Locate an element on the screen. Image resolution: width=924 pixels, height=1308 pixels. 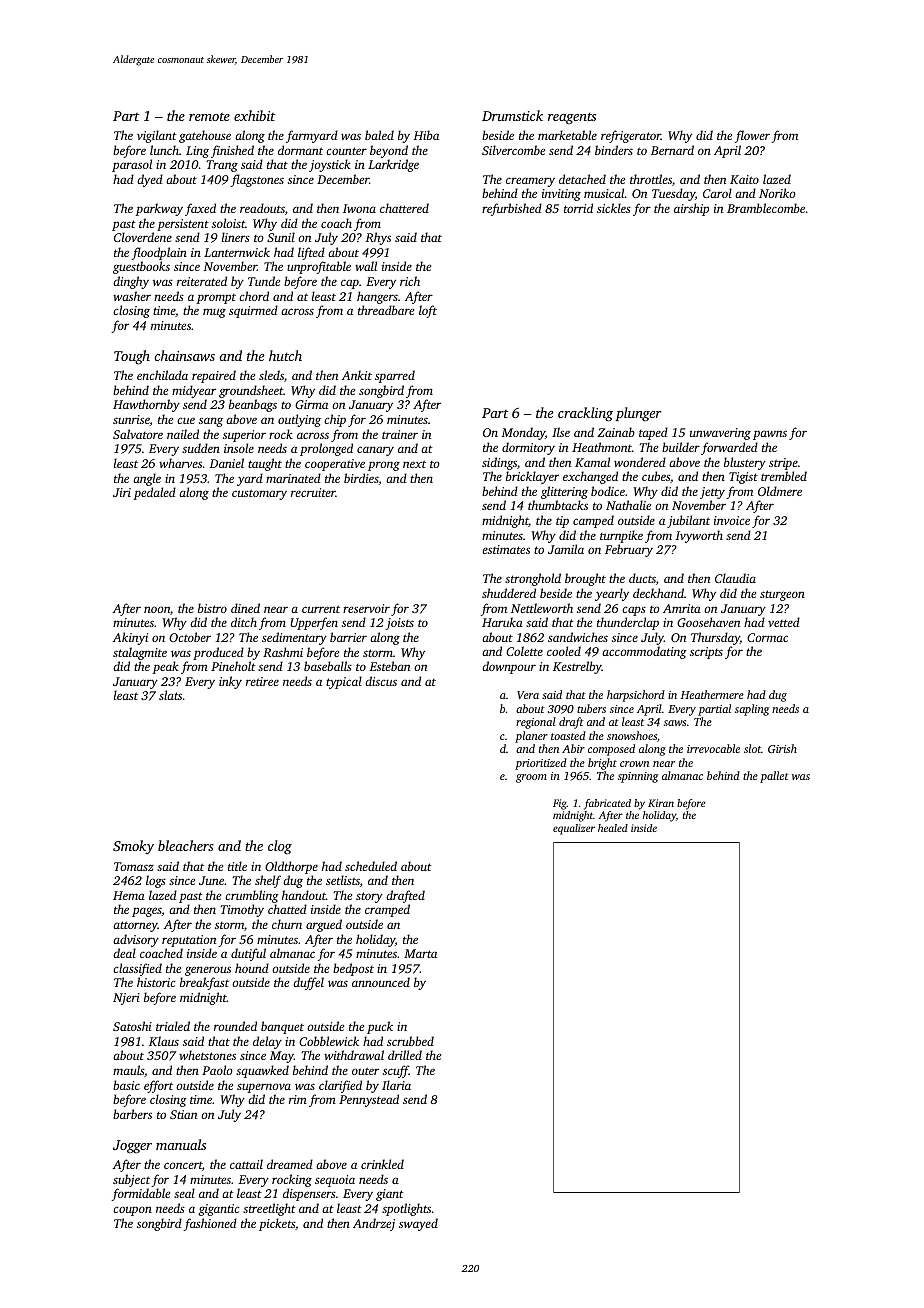
Andrzej is located at coordinates (374, 1224).
